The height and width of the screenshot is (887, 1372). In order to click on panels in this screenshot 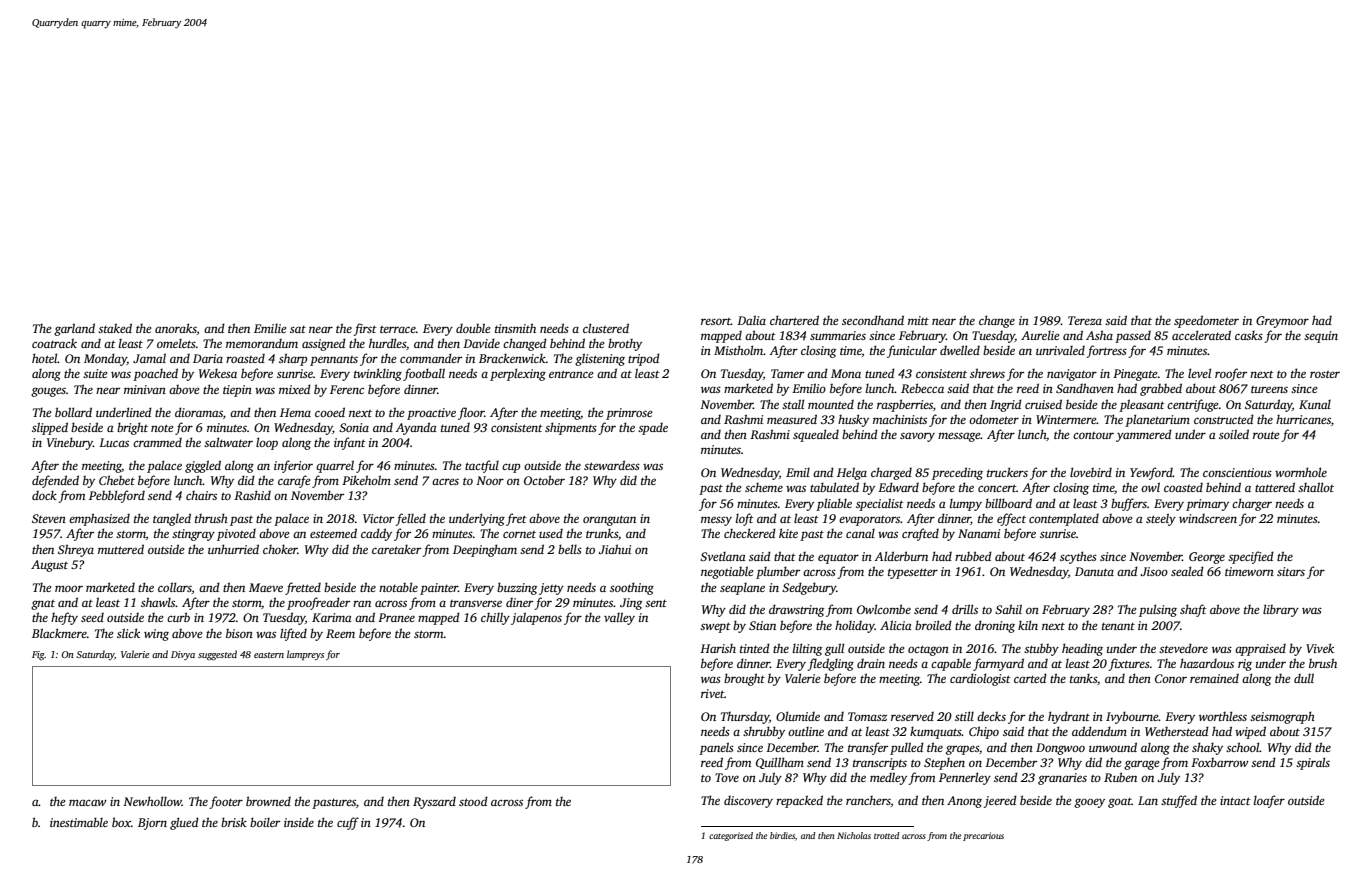, I will do `click(716, 748)`.
